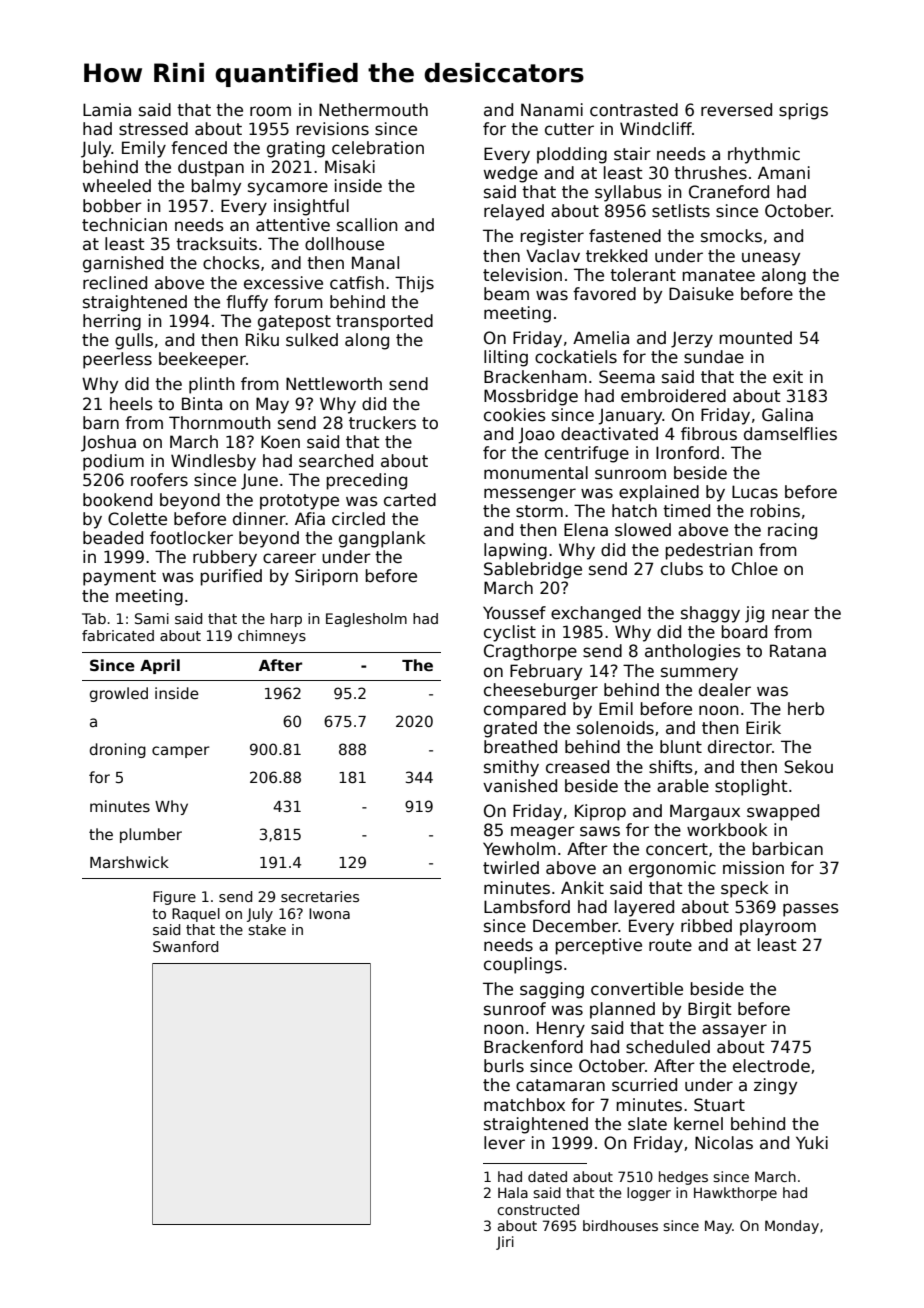 The image size is (924, 1308). I want to click on damselflies, so click(790, 434).
